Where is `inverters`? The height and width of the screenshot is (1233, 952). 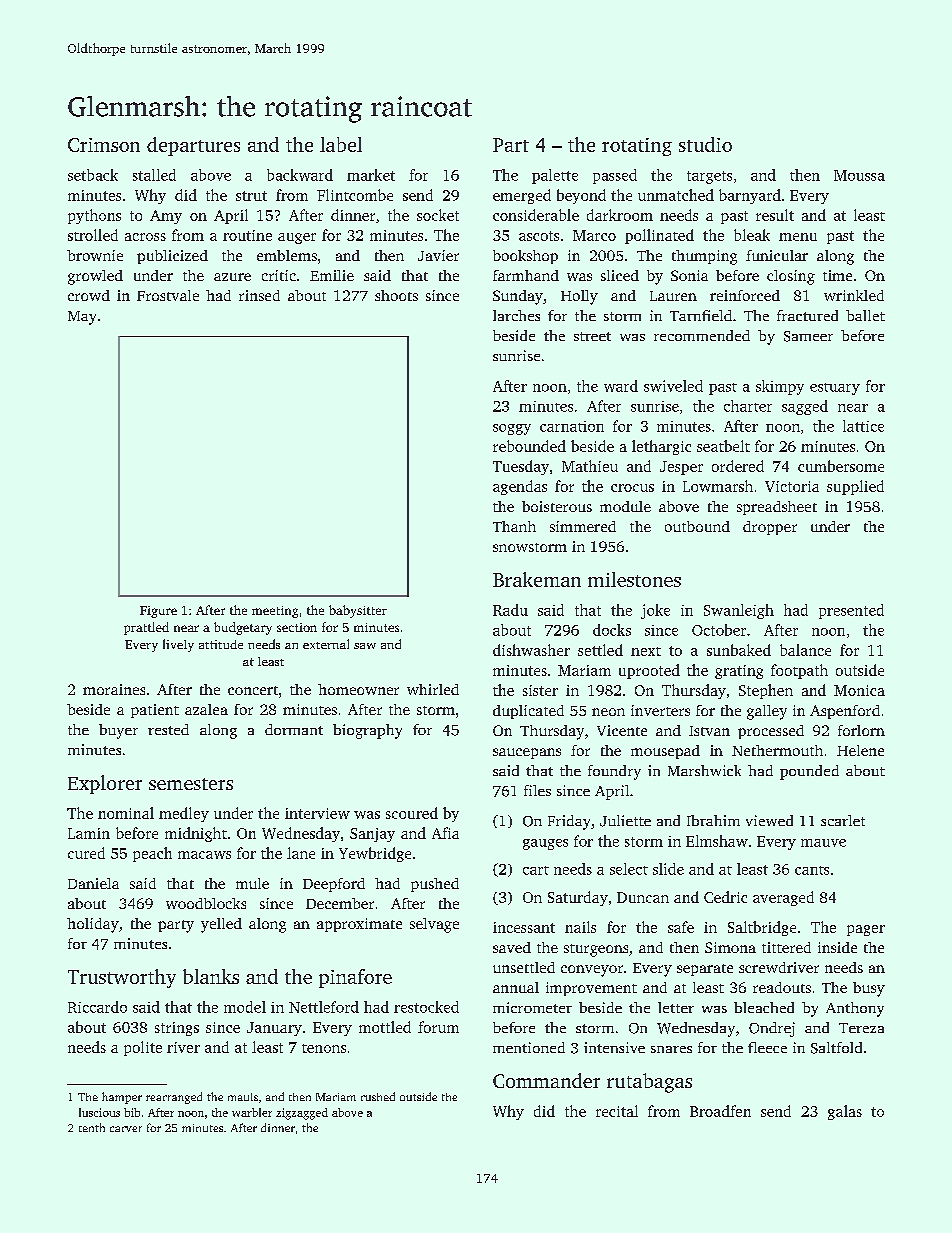 inverters is located at coordinates (660, 710).
